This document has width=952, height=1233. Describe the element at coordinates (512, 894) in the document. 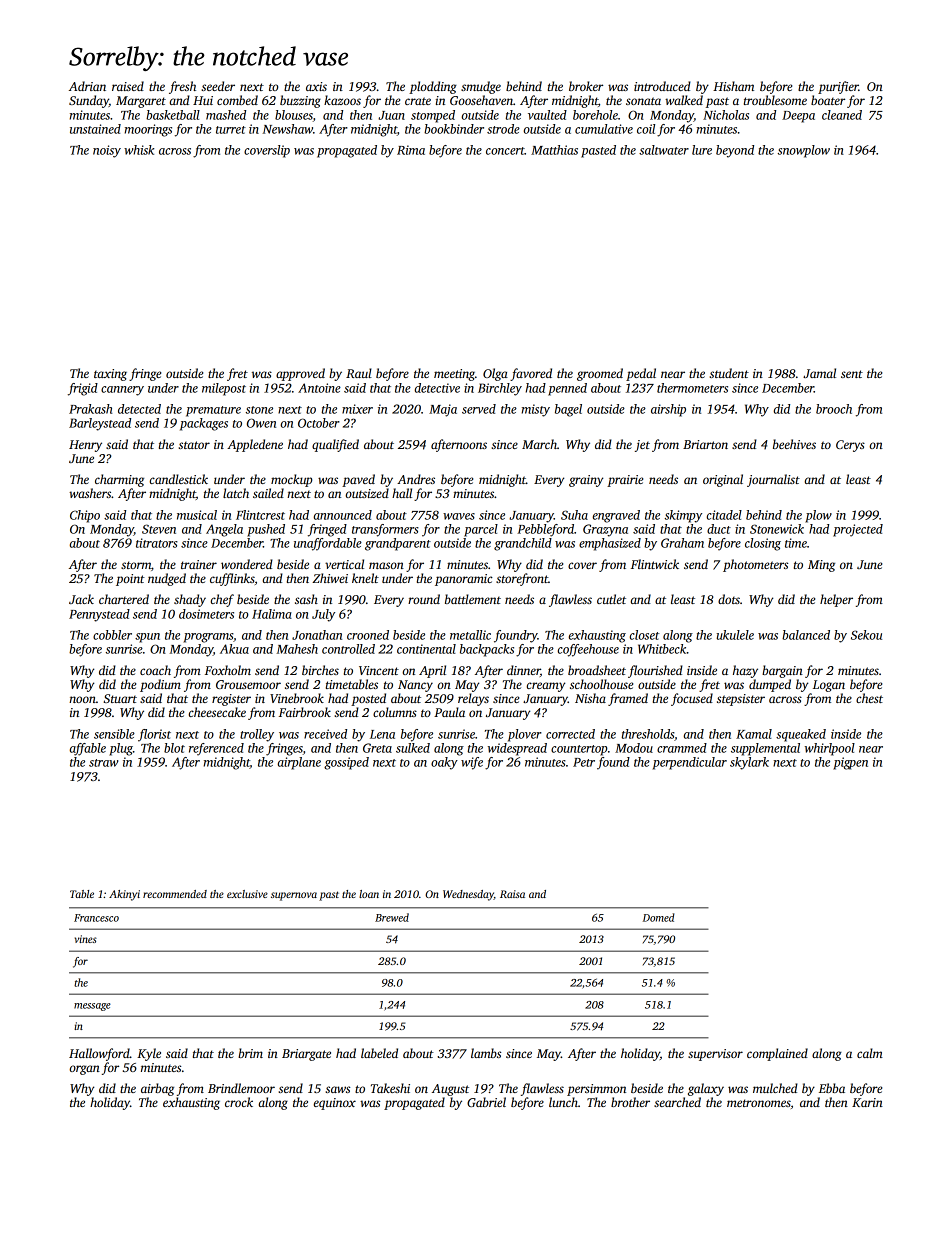

I see `Raisa` at that location.
